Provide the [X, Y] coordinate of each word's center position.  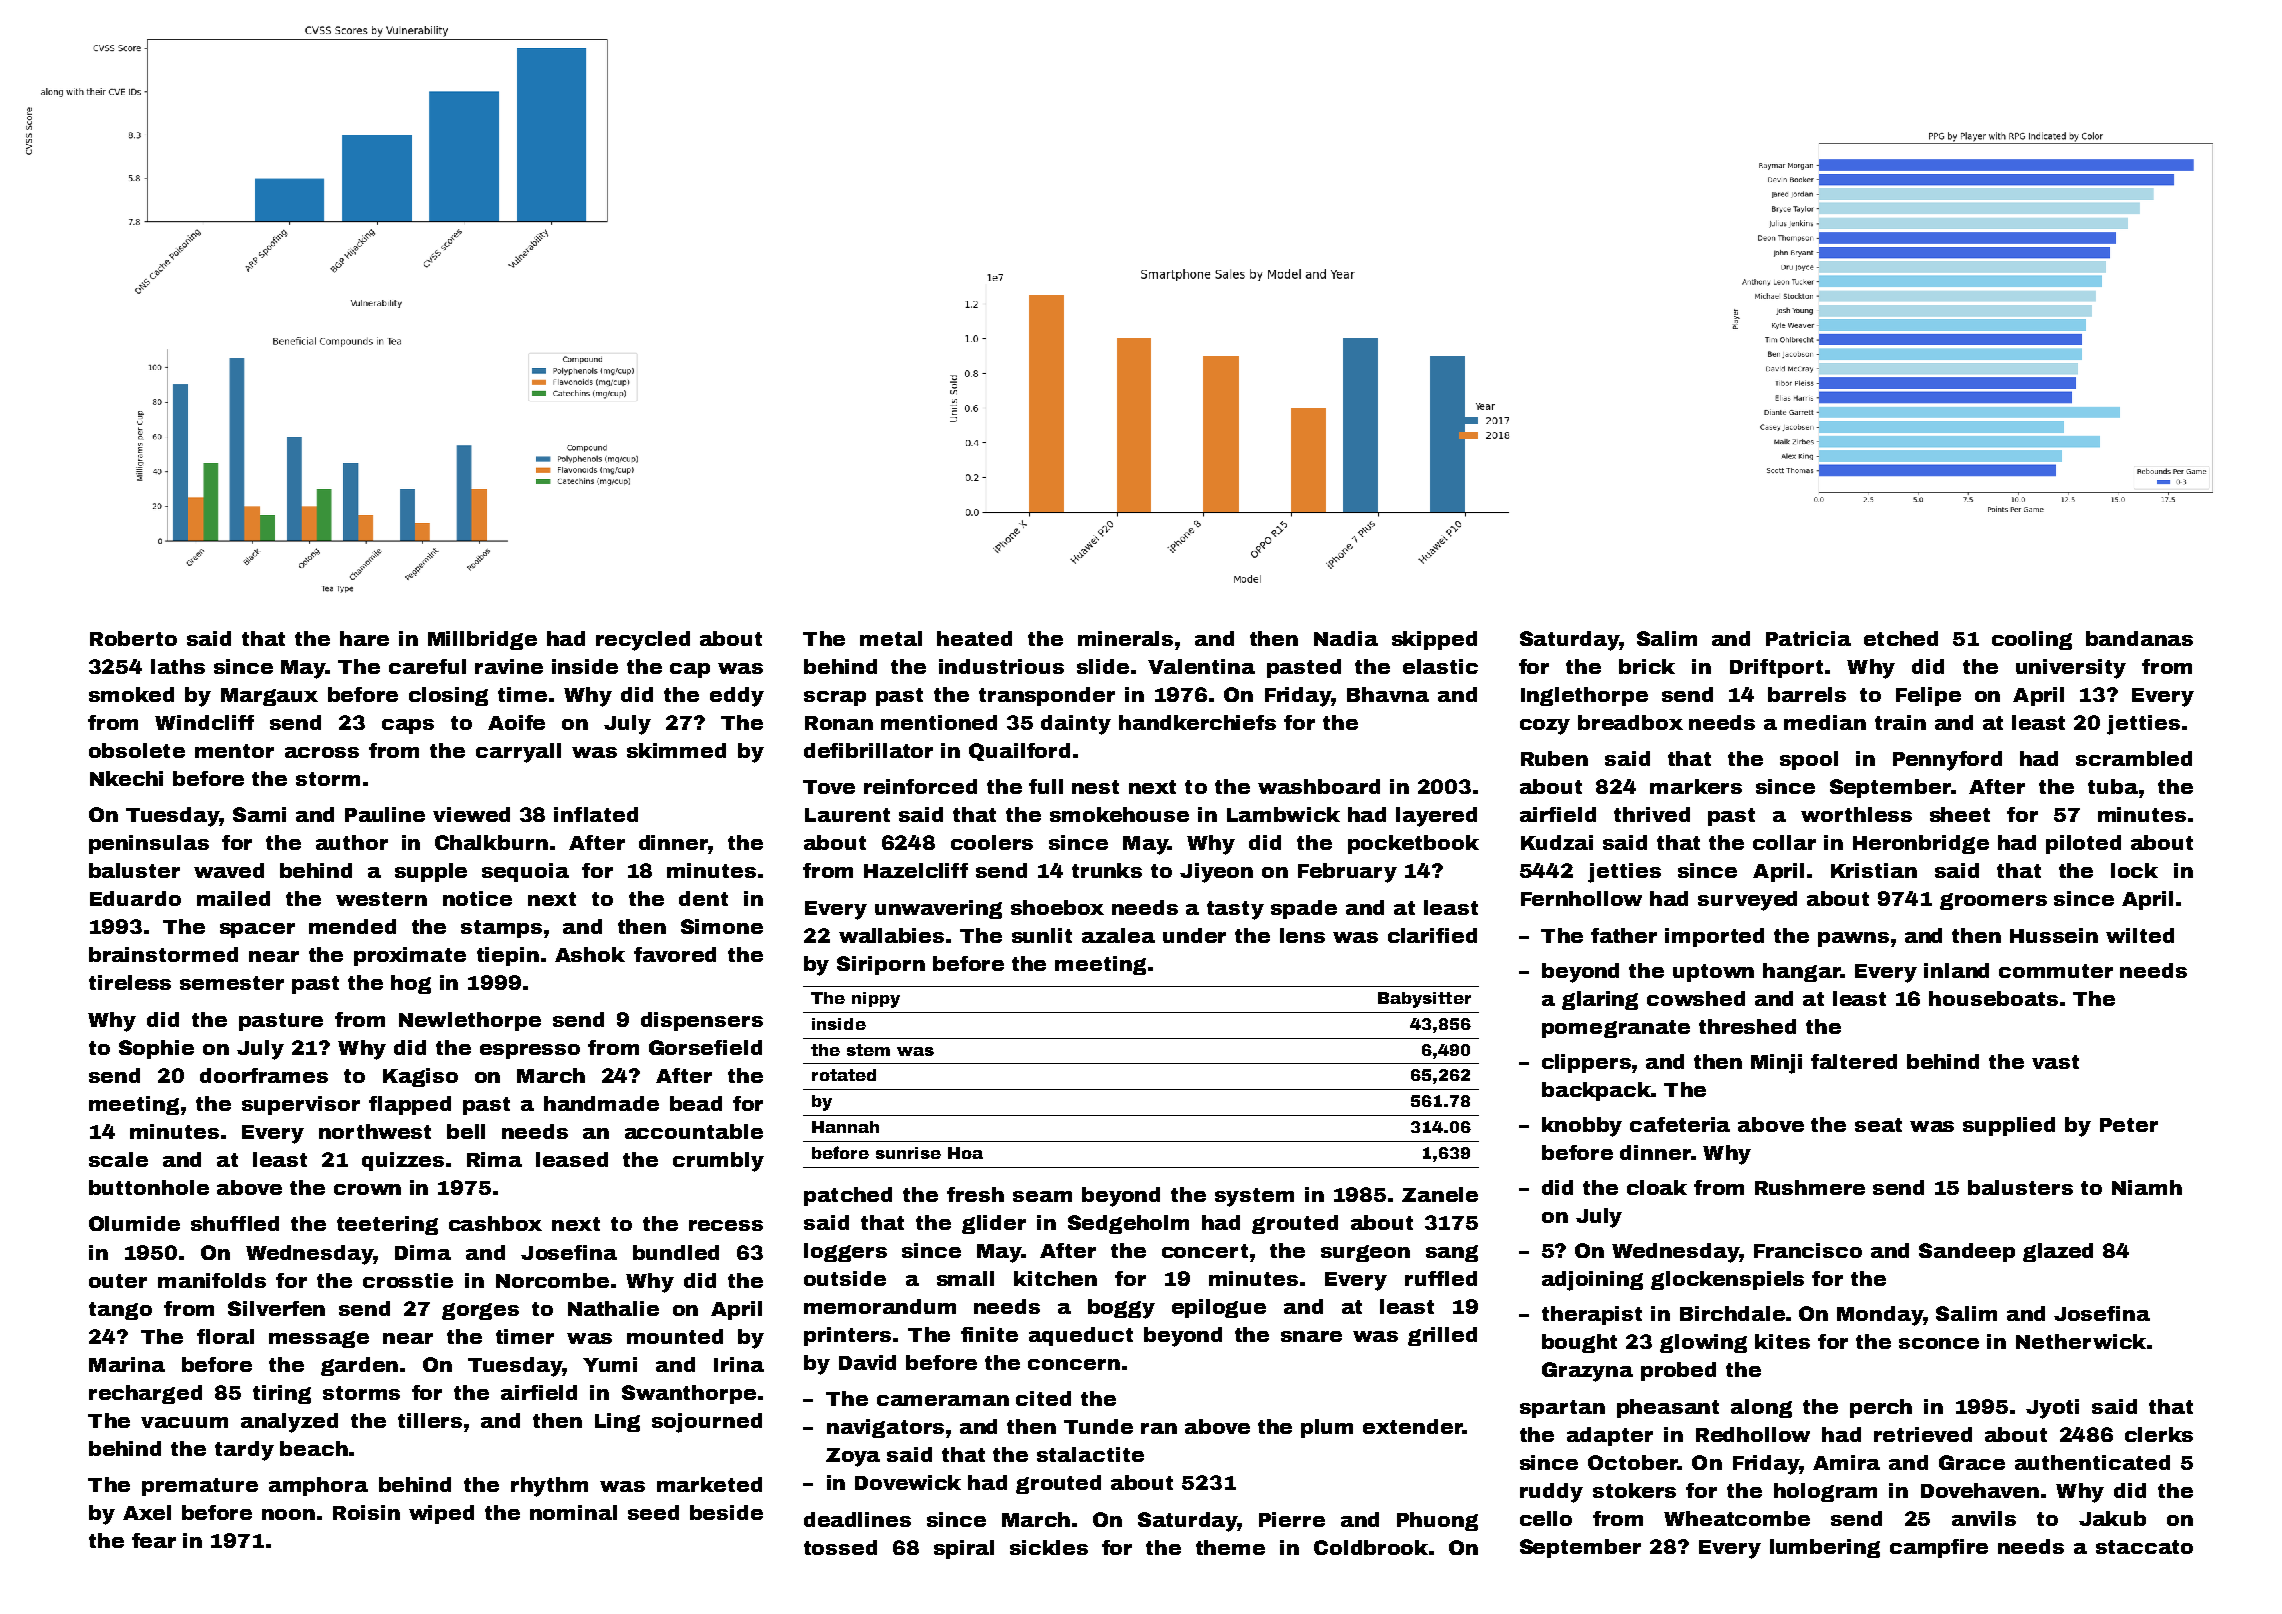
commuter [2056, 971]
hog [411, 984]
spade [1304, 909]
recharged [145, 1394]
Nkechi [126, 778]
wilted [2140, 935]
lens [1302, 935]
